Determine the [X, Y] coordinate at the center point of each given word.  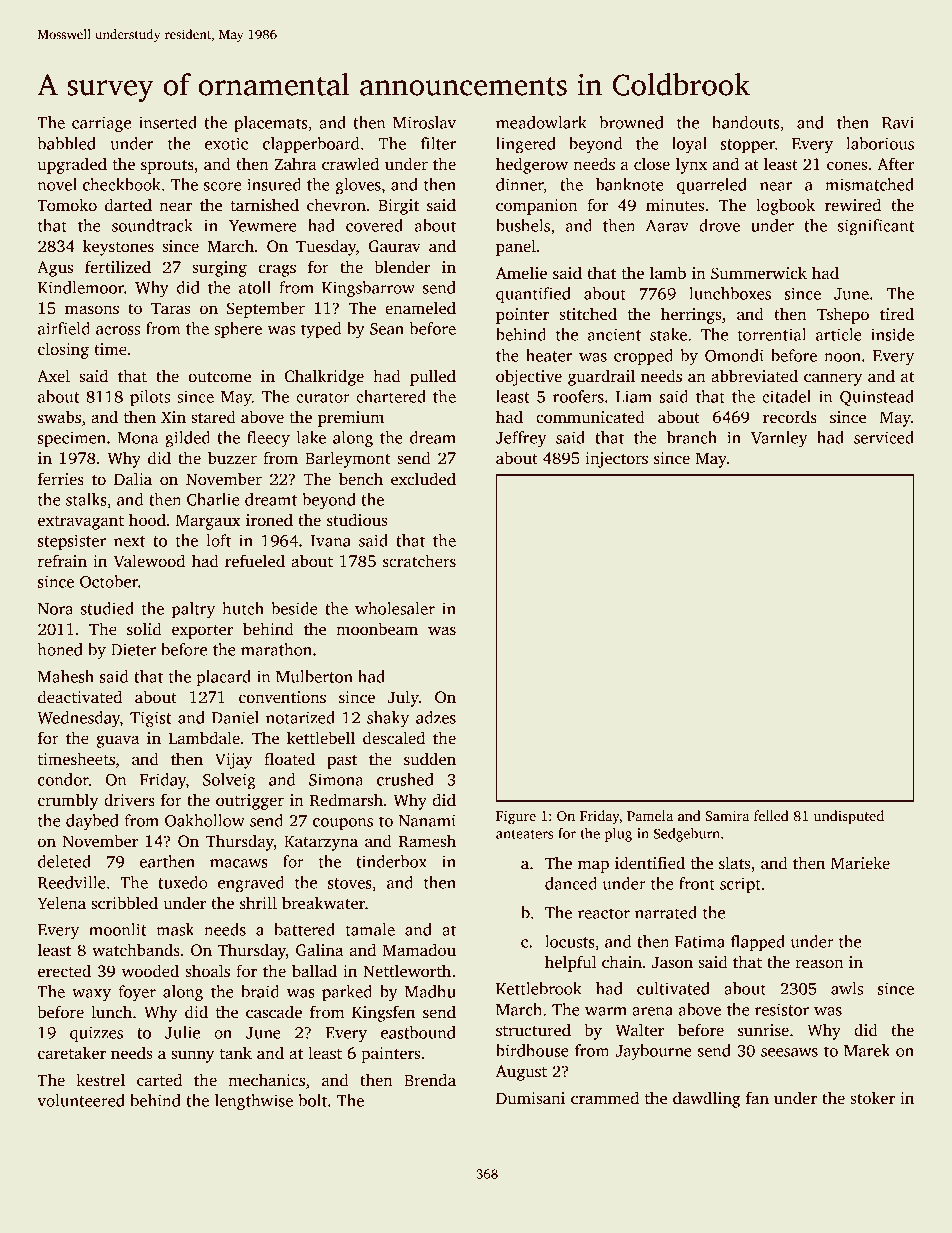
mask [175, 929]
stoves [350, 883]
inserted [168, 122]
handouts [745, 122]
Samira [727, 815]
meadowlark [541, 122]
